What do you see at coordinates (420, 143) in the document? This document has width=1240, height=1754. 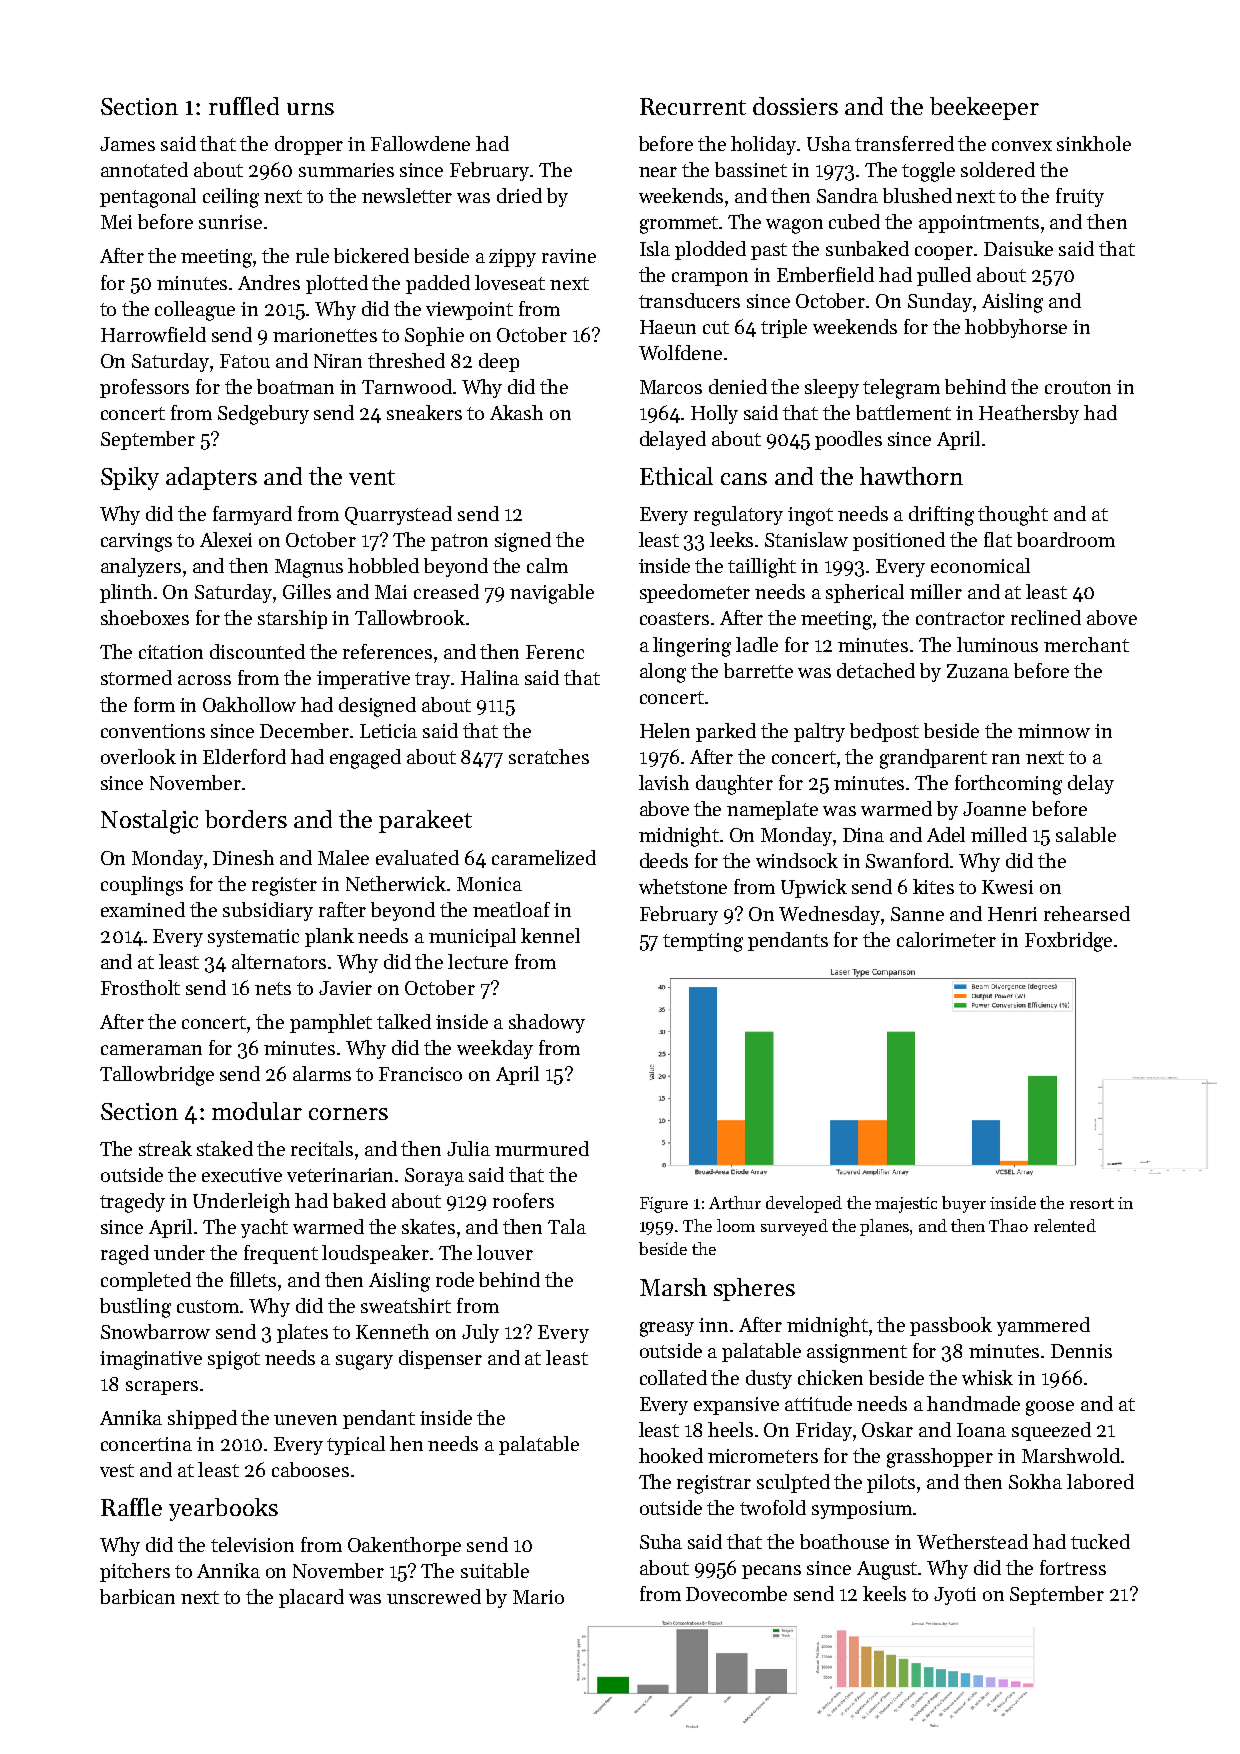 I see `Fallowdene` at bounding box center [420, 143].
